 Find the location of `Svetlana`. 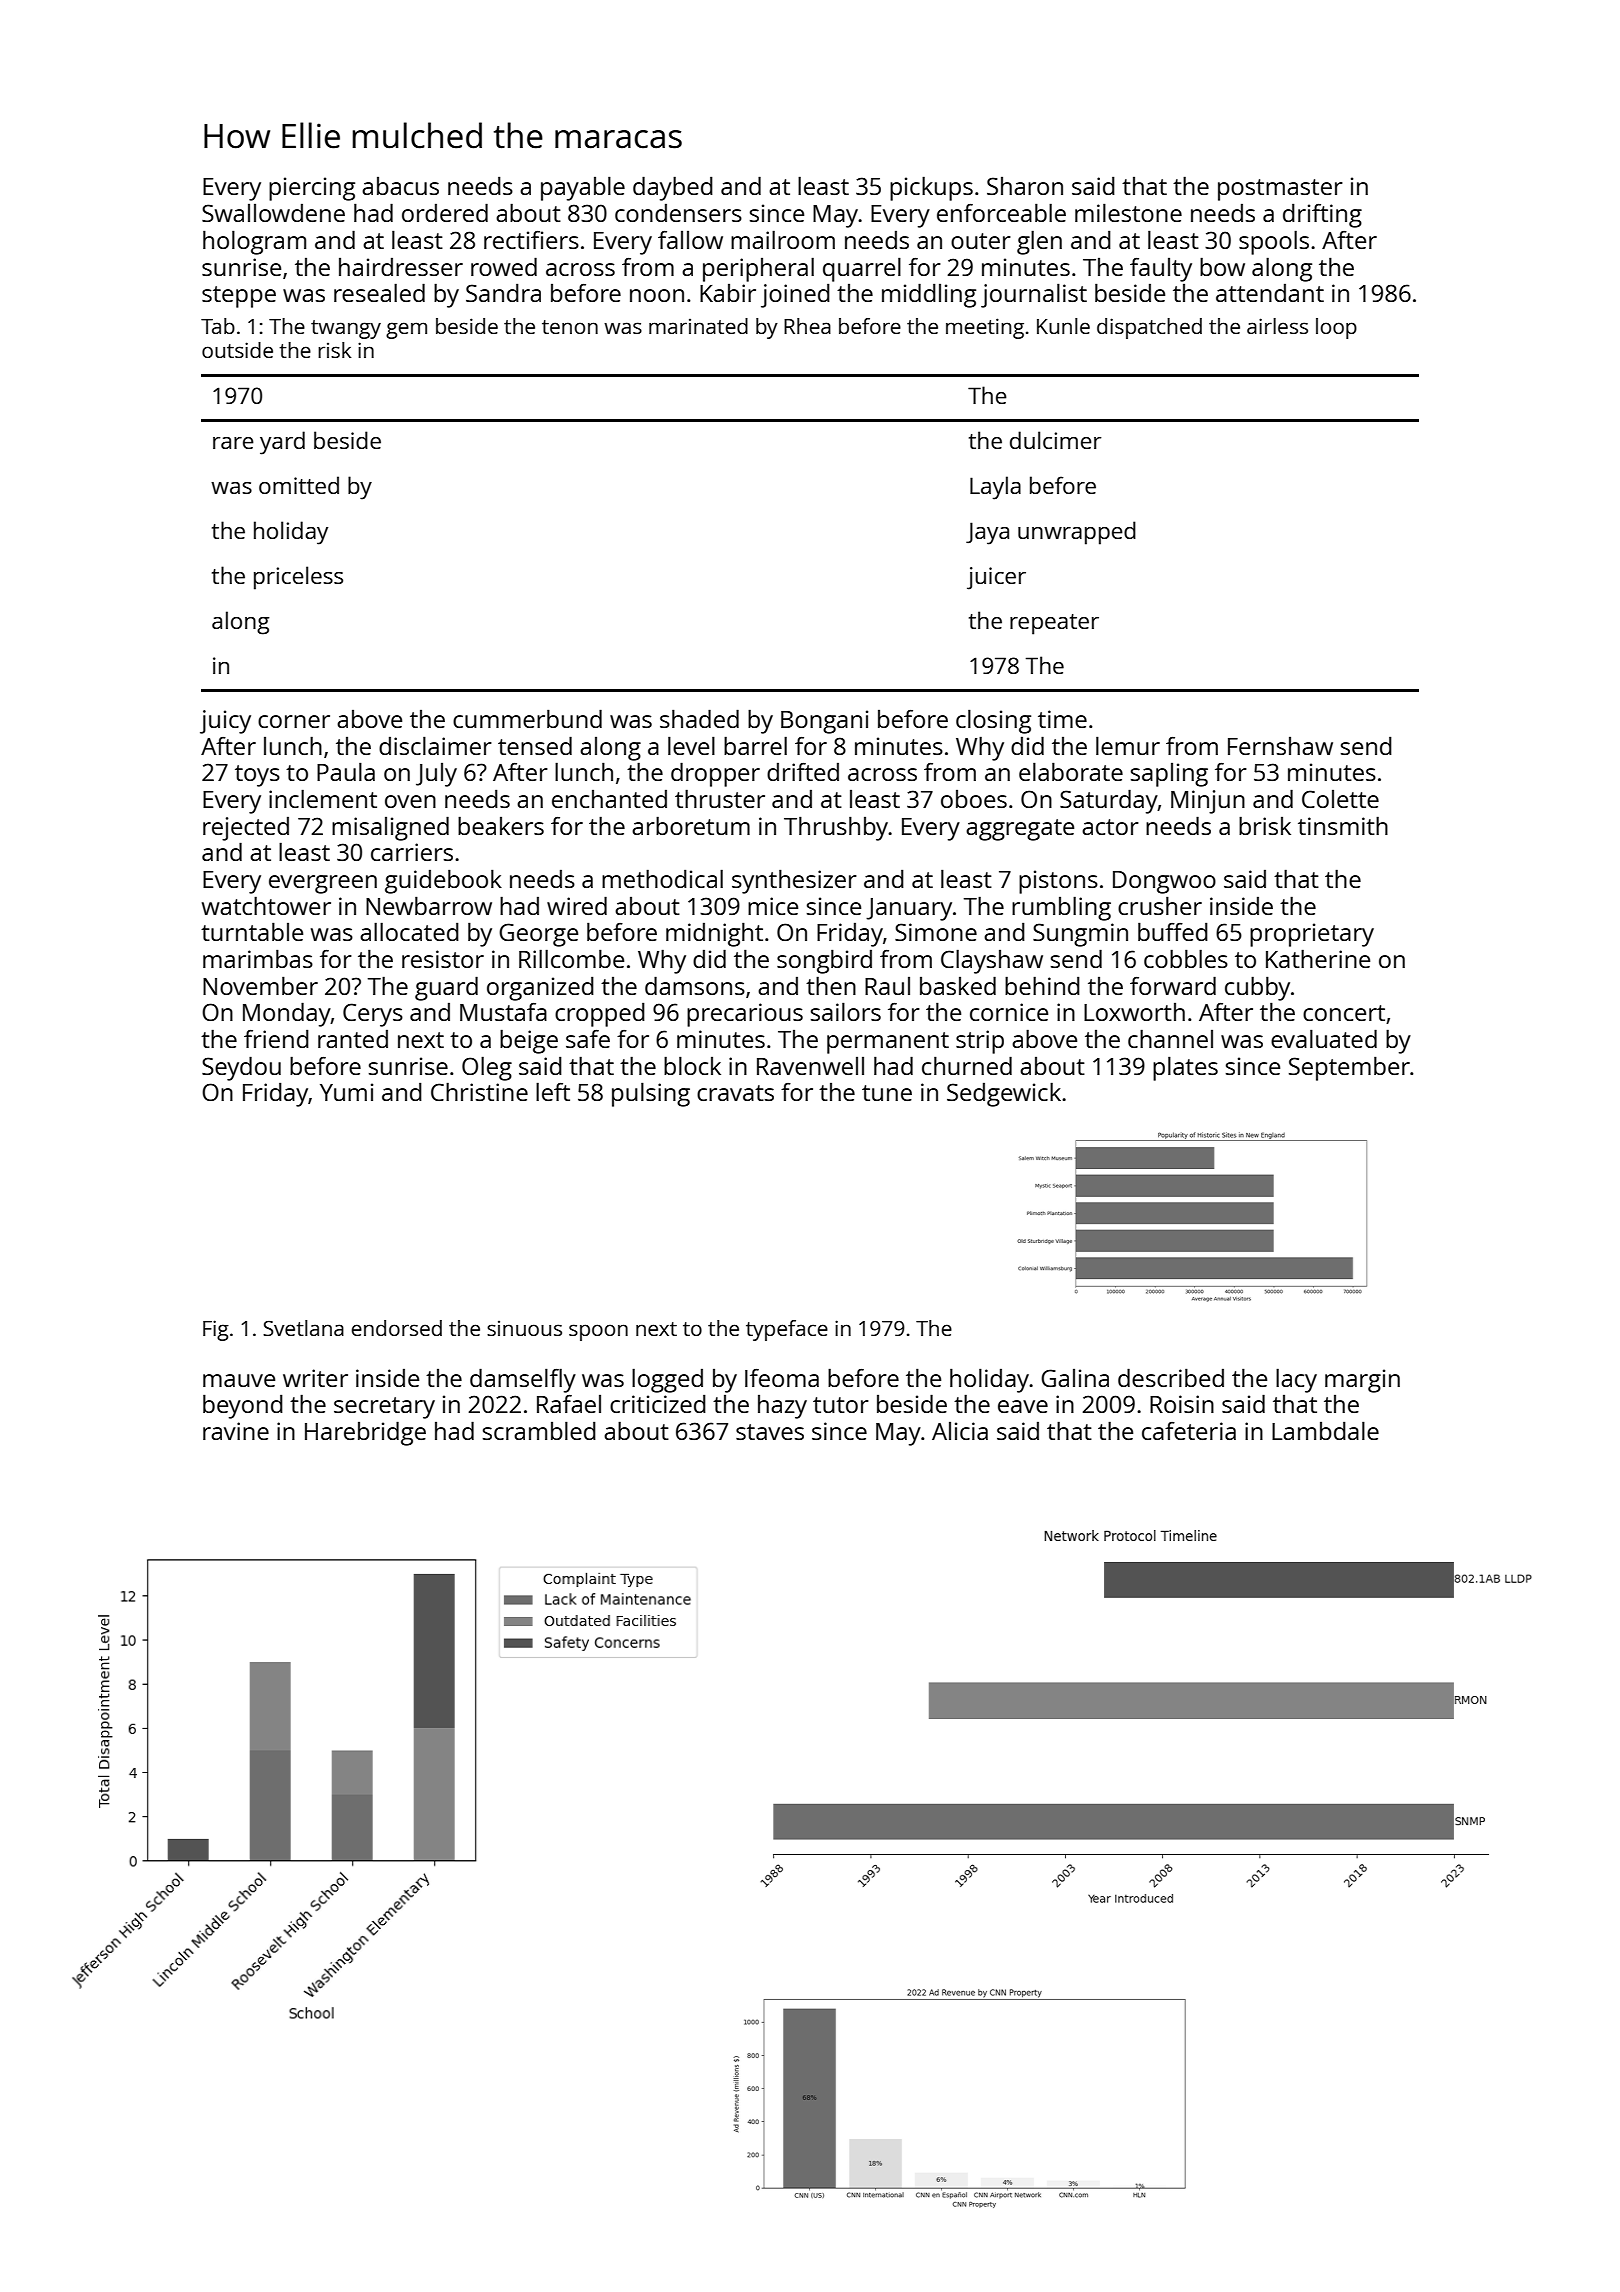

Svetlana is located at coordinates (303, 1328).
